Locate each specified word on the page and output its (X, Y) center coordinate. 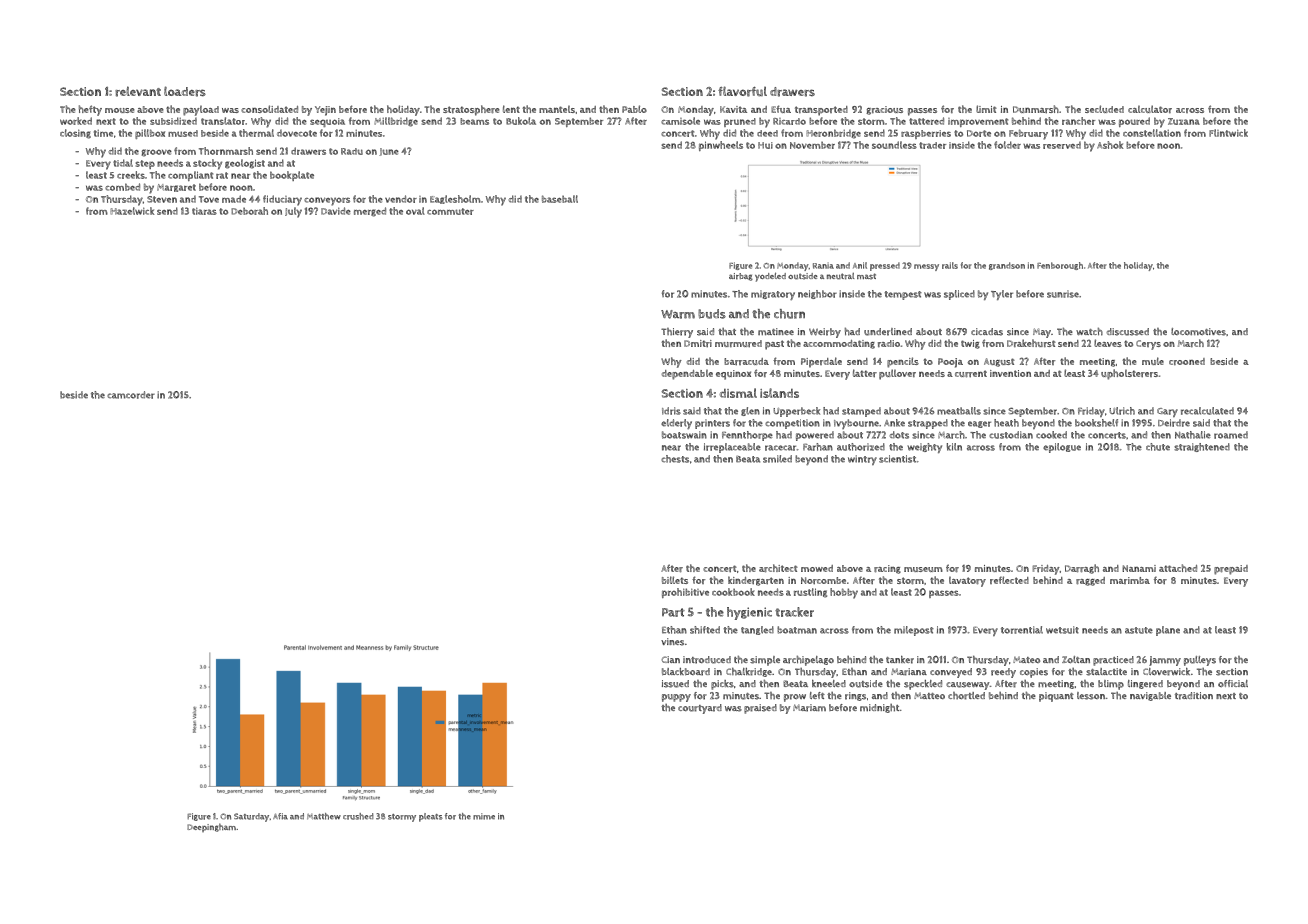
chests (675, 459)
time (103, 133)
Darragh (1082, 569)
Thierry (677, 333)
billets (675, 580)
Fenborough (1060, 266)
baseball (560, 199)
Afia (280, 816)
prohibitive (685, 593)
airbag (741, 277)
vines (672, 642)
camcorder (131, 395)
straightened (1202, 447)
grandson (1007, 266)
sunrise (1063, 294)
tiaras (204, 211)
